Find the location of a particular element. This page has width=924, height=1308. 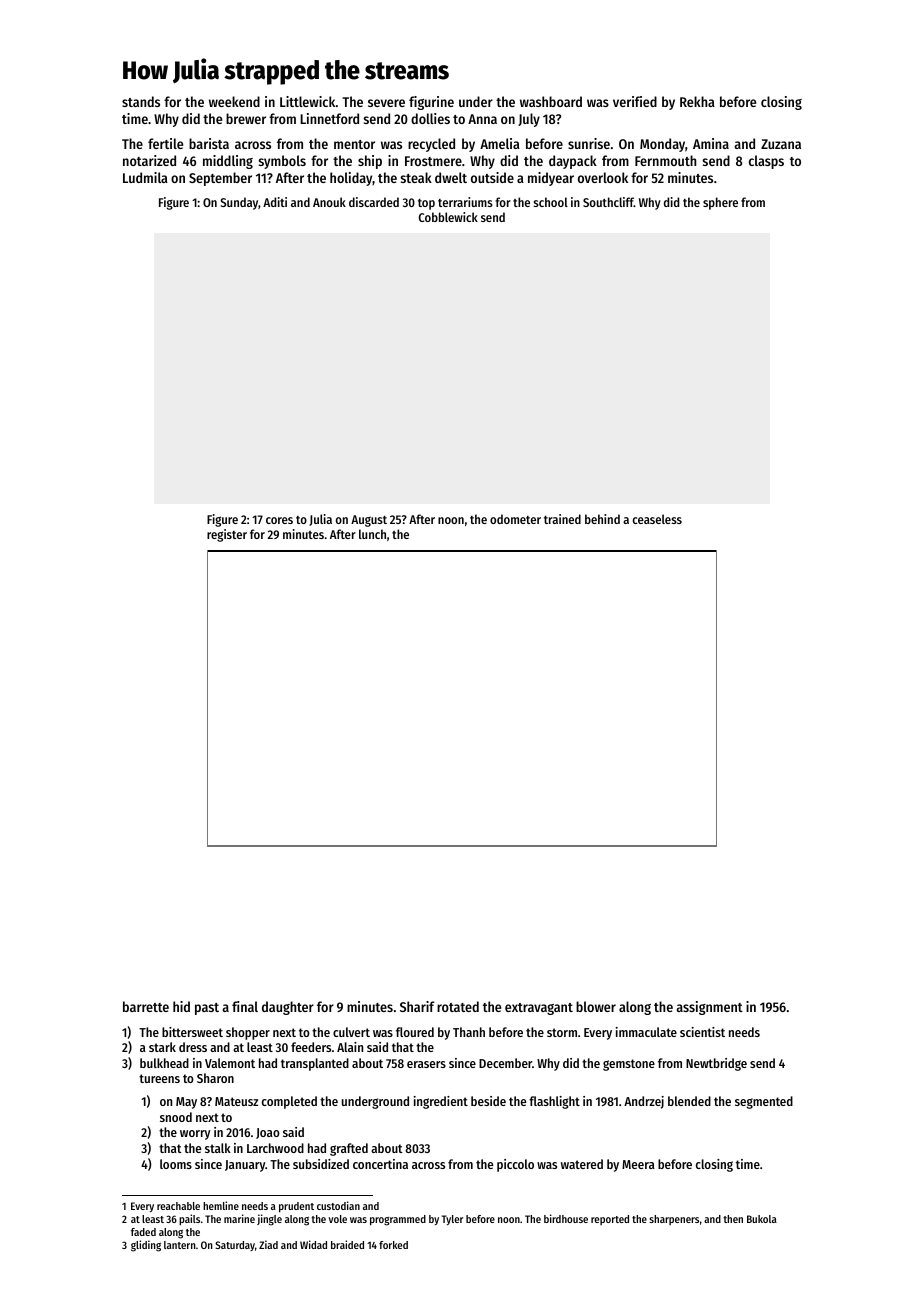

lunch is located at coordinates (372, 534).
